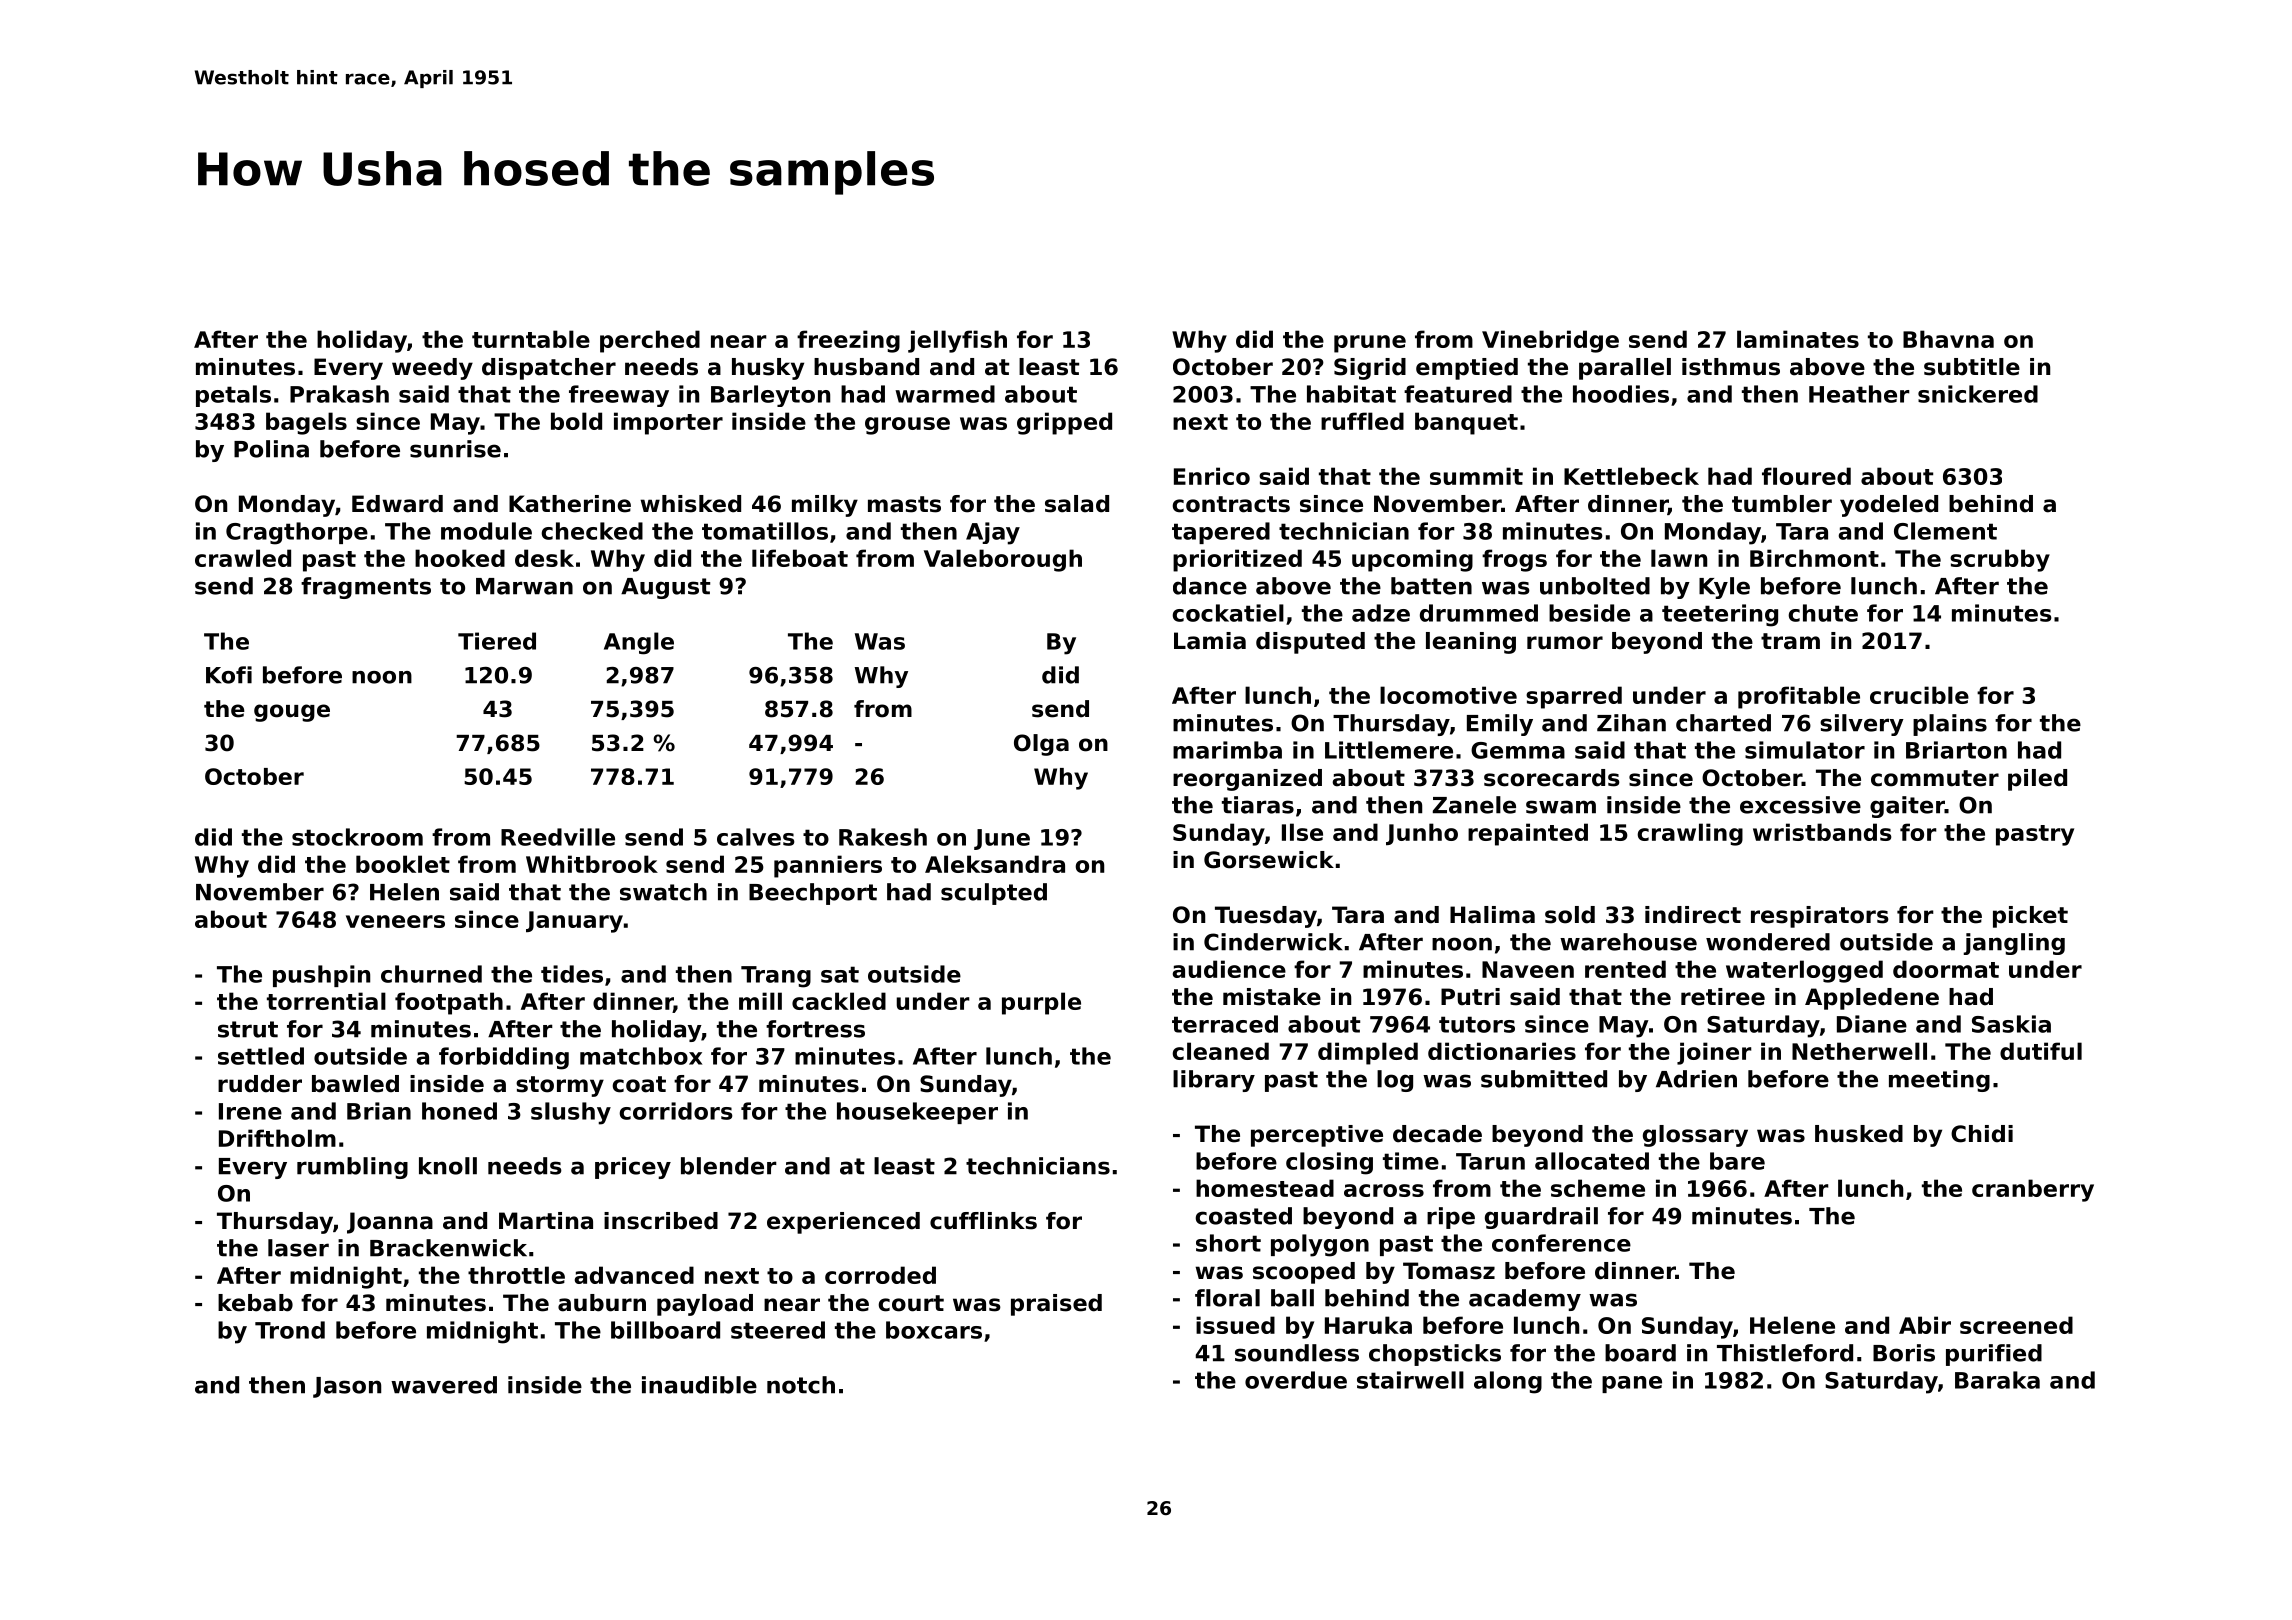  I want to click on stockroom, so click(357, 837).
